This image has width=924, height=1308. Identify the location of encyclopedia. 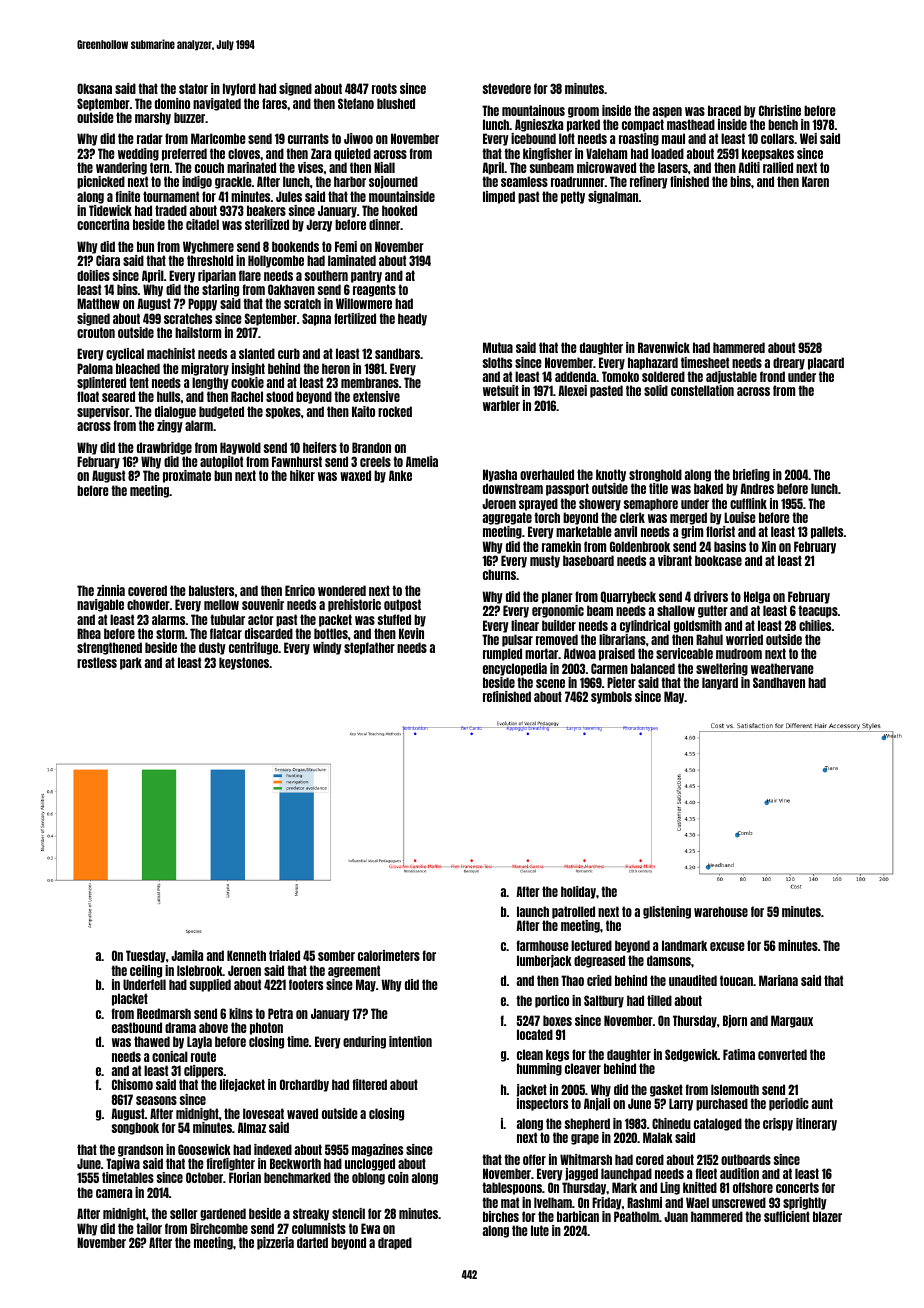
(515, 669).
